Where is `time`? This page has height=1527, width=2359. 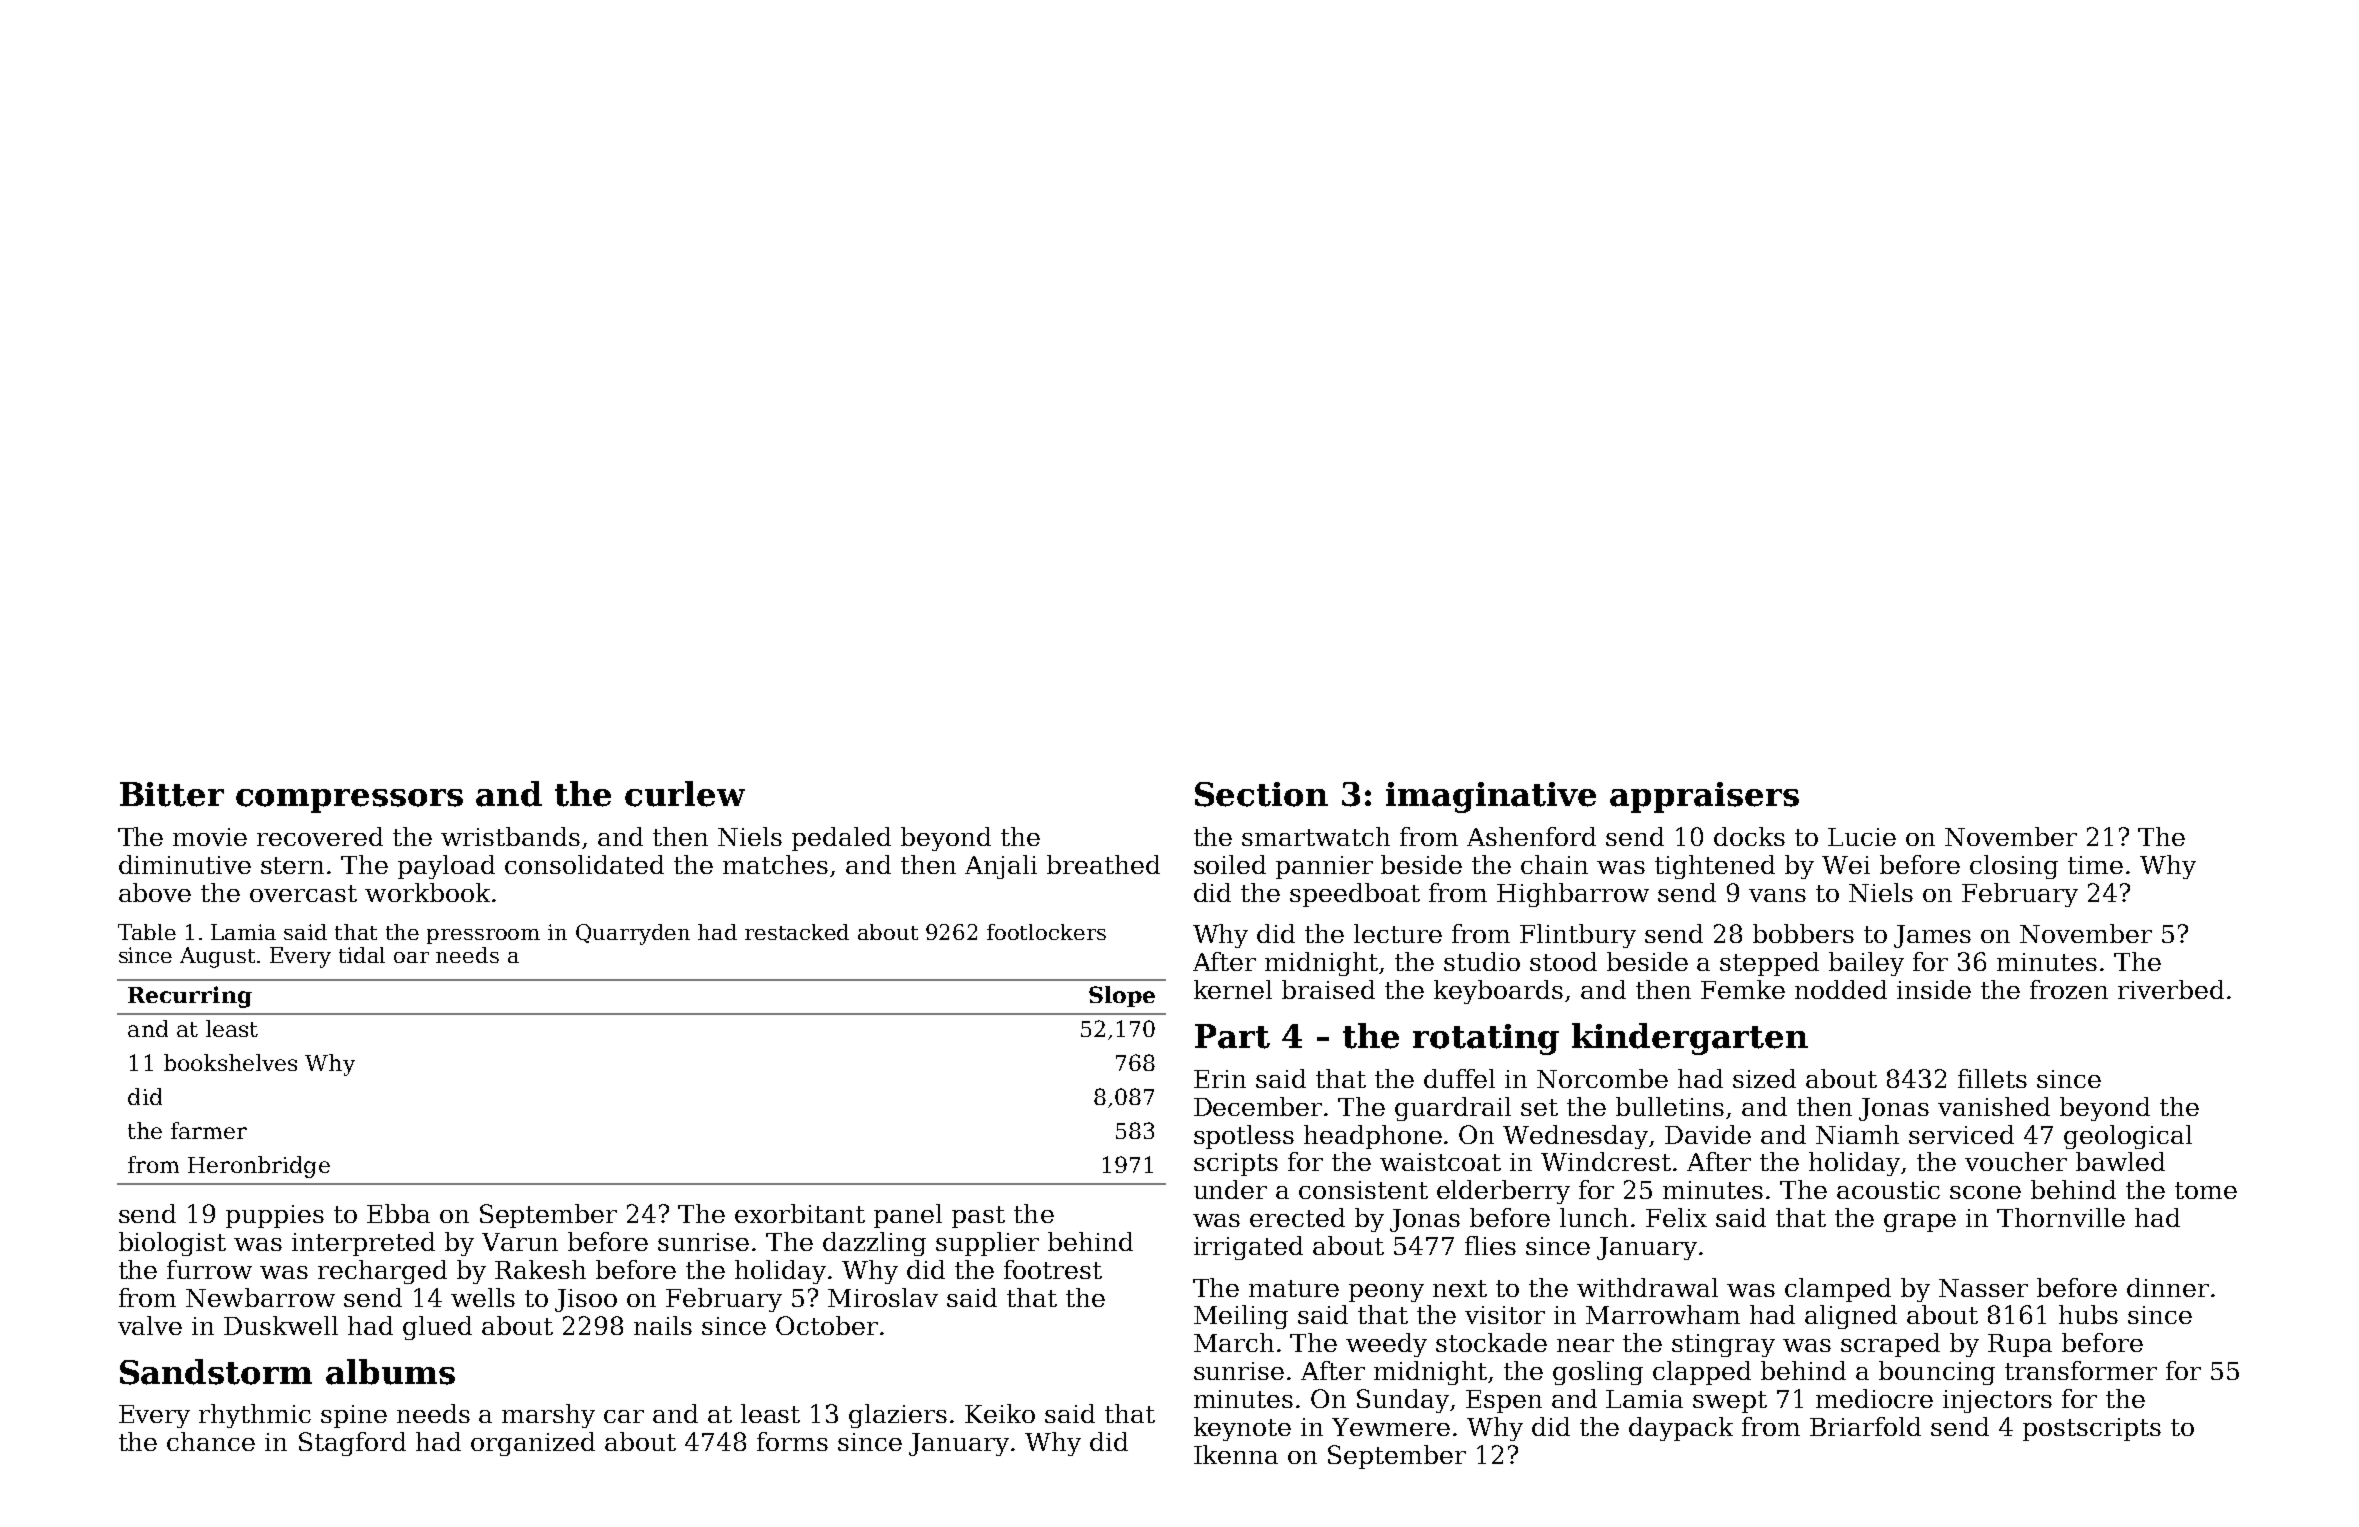
time is located at coordinates (2095, 865).
